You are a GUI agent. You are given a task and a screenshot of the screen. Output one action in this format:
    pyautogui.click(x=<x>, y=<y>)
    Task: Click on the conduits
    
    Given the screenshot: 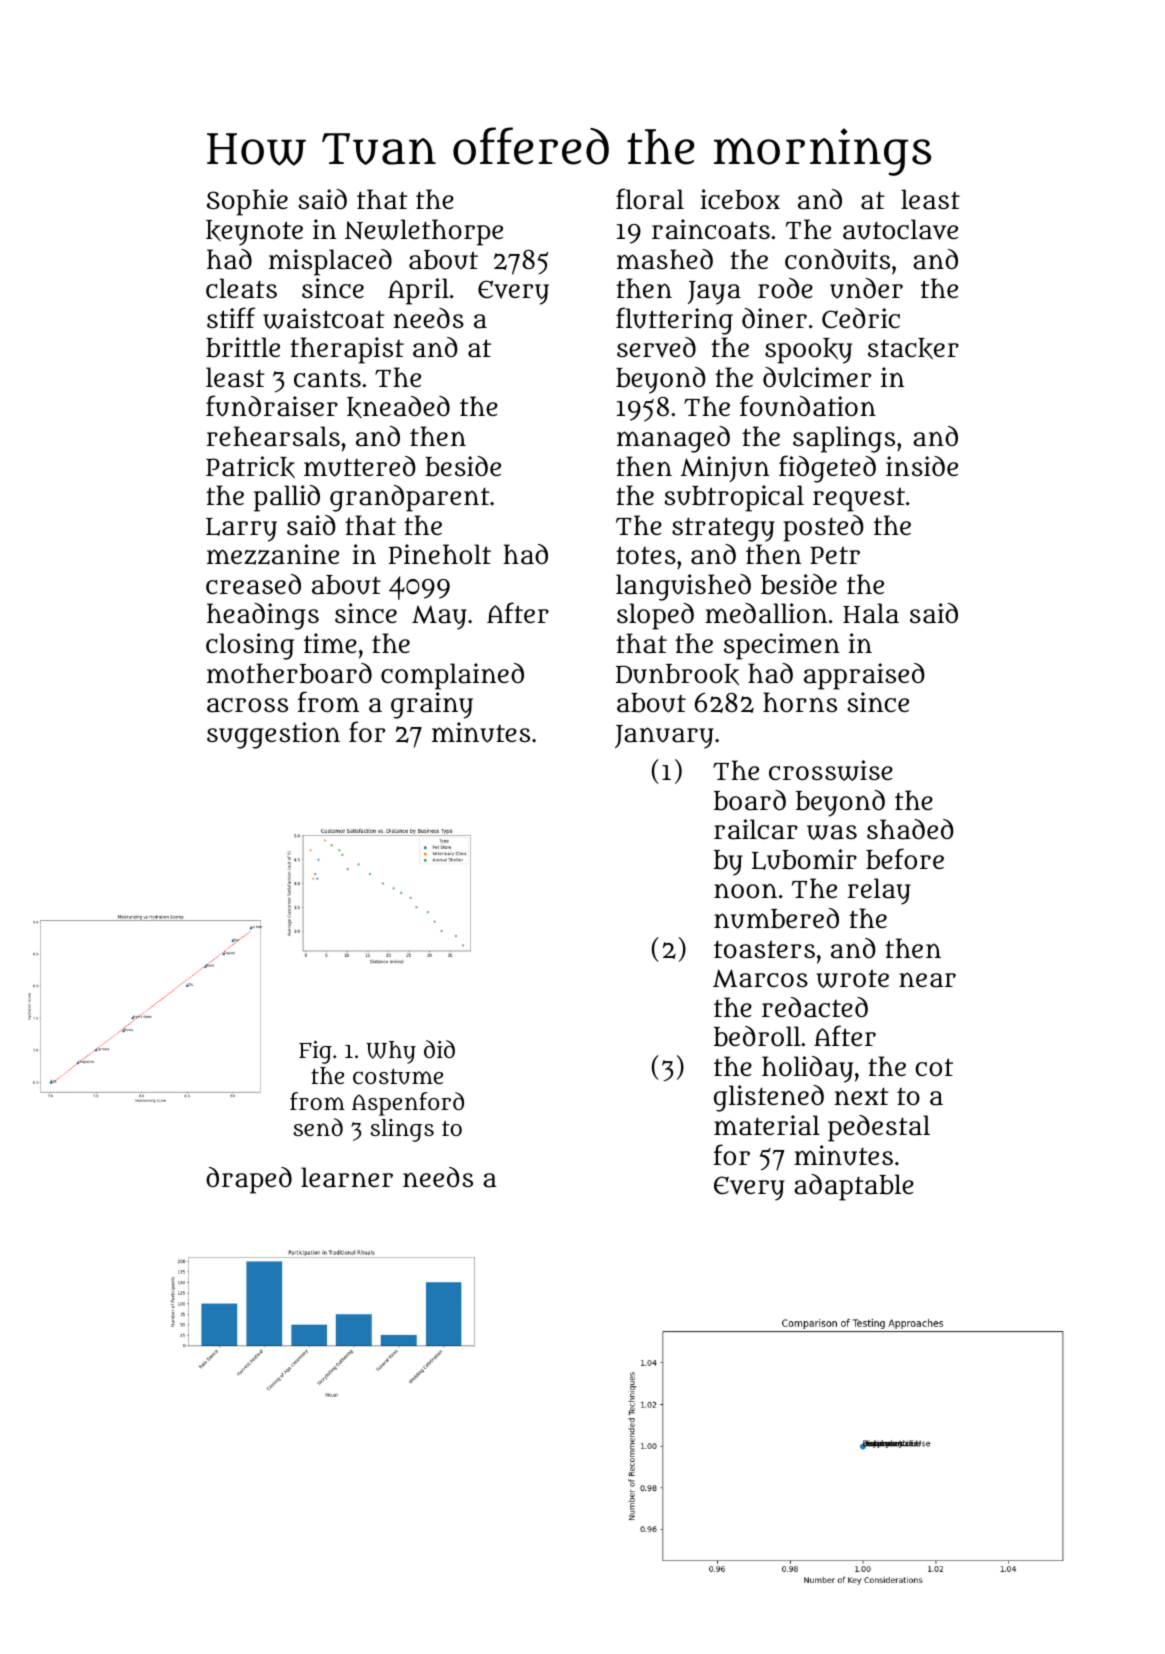 What is the action you would take?
    pyautogui.click(x=837, y=259)
